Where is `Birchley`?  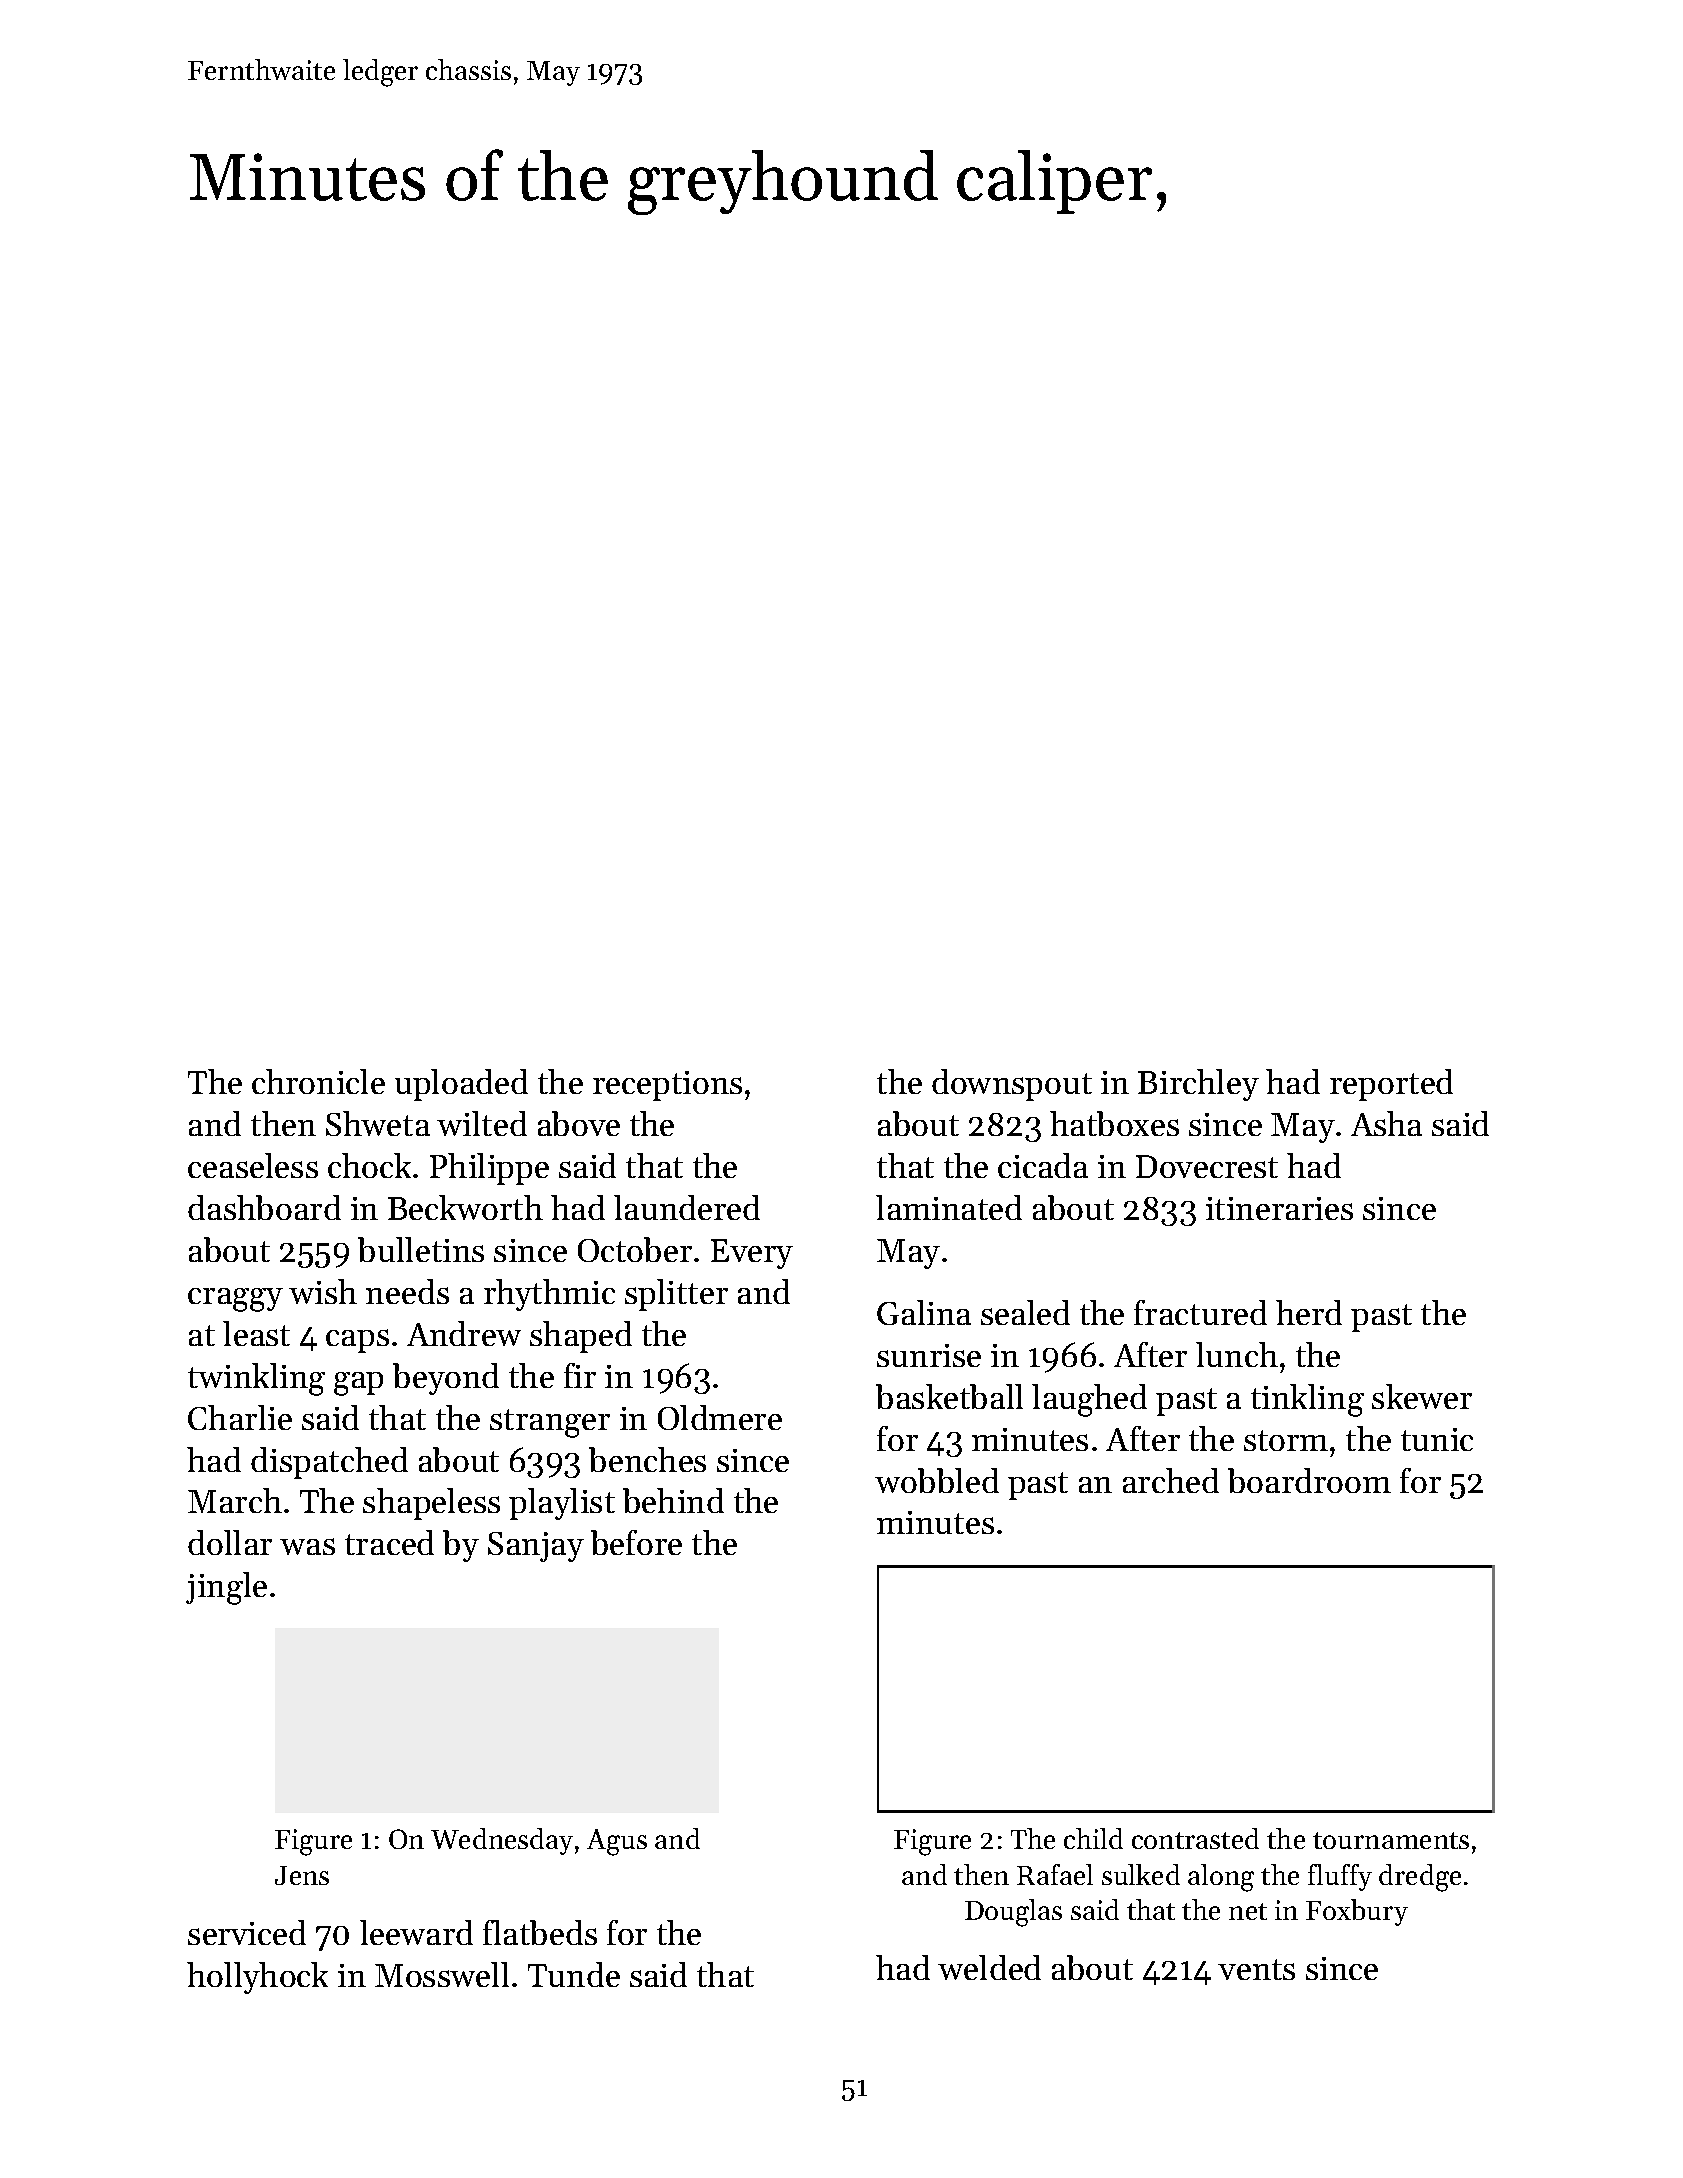
Birchley is located at coordinates (1198, 1085).
